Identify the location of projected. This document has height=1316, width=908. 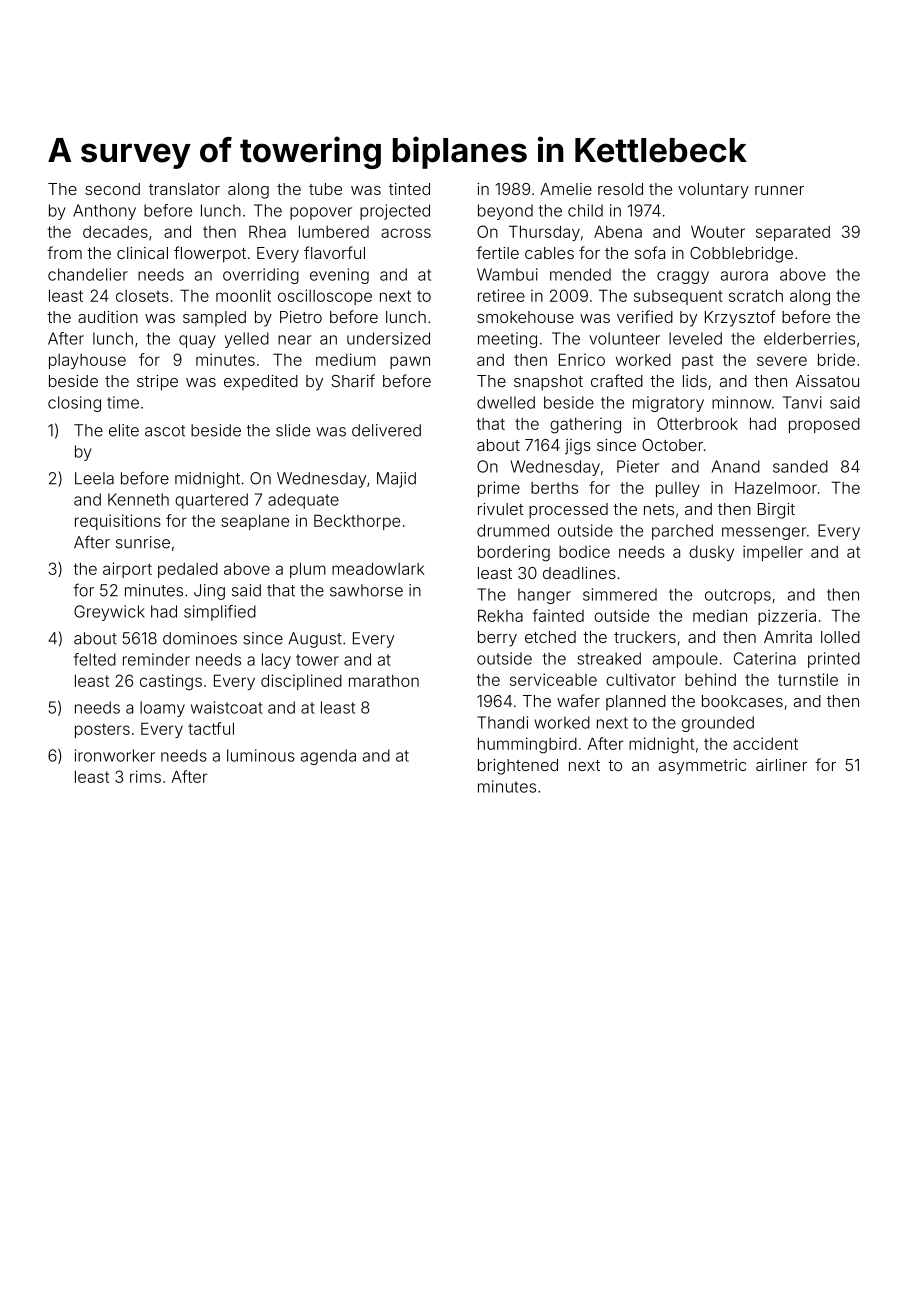
(395, 212).
